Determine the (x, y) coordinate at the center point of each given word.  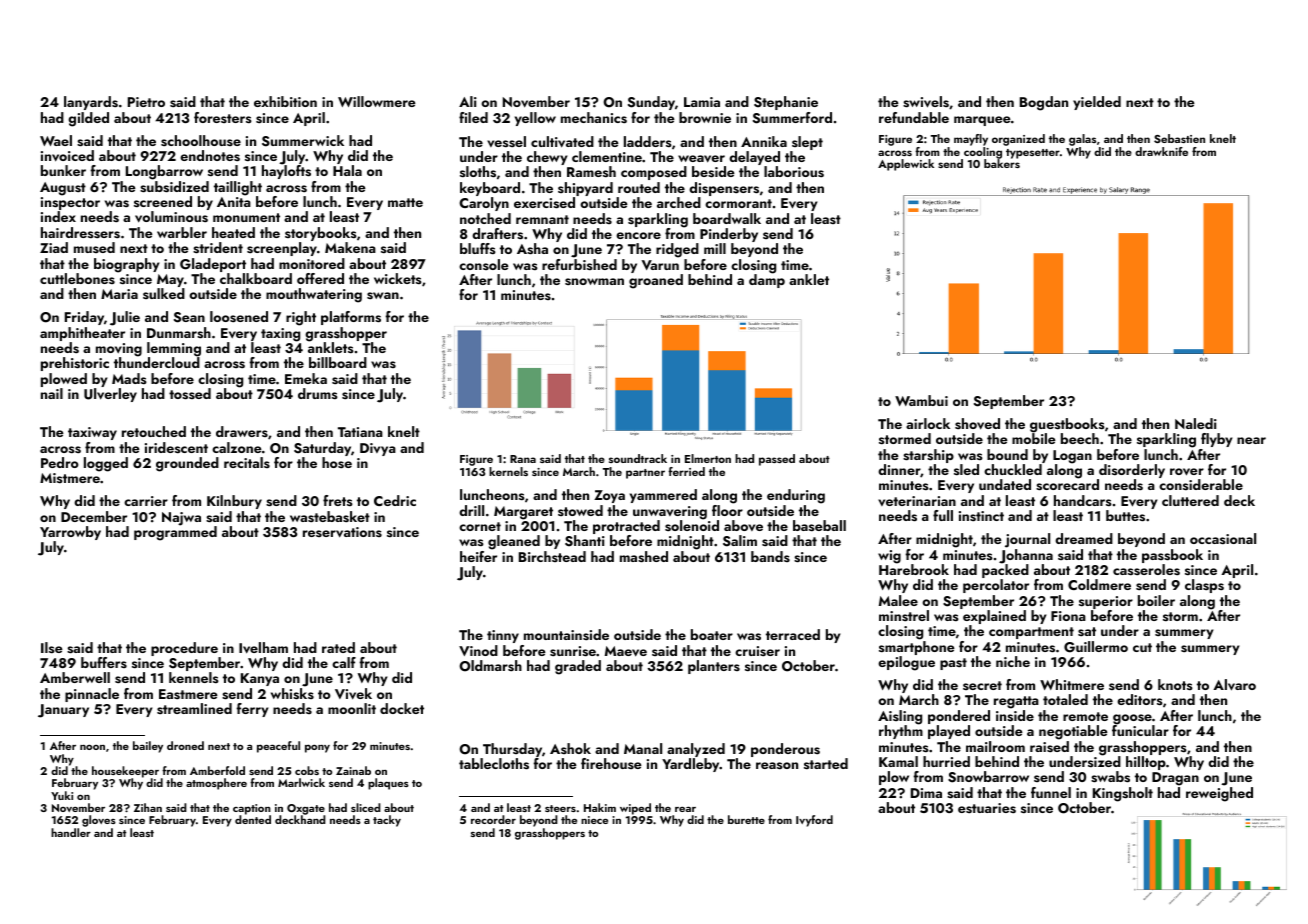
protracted (626, 527)
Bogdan (1044, 103)
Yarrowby (70, 533)
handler (71, 832)
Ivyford (814, 821)
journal (1027, 540)
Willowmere (377, 101)
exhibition (285, 101)
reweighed (1219, 794)
